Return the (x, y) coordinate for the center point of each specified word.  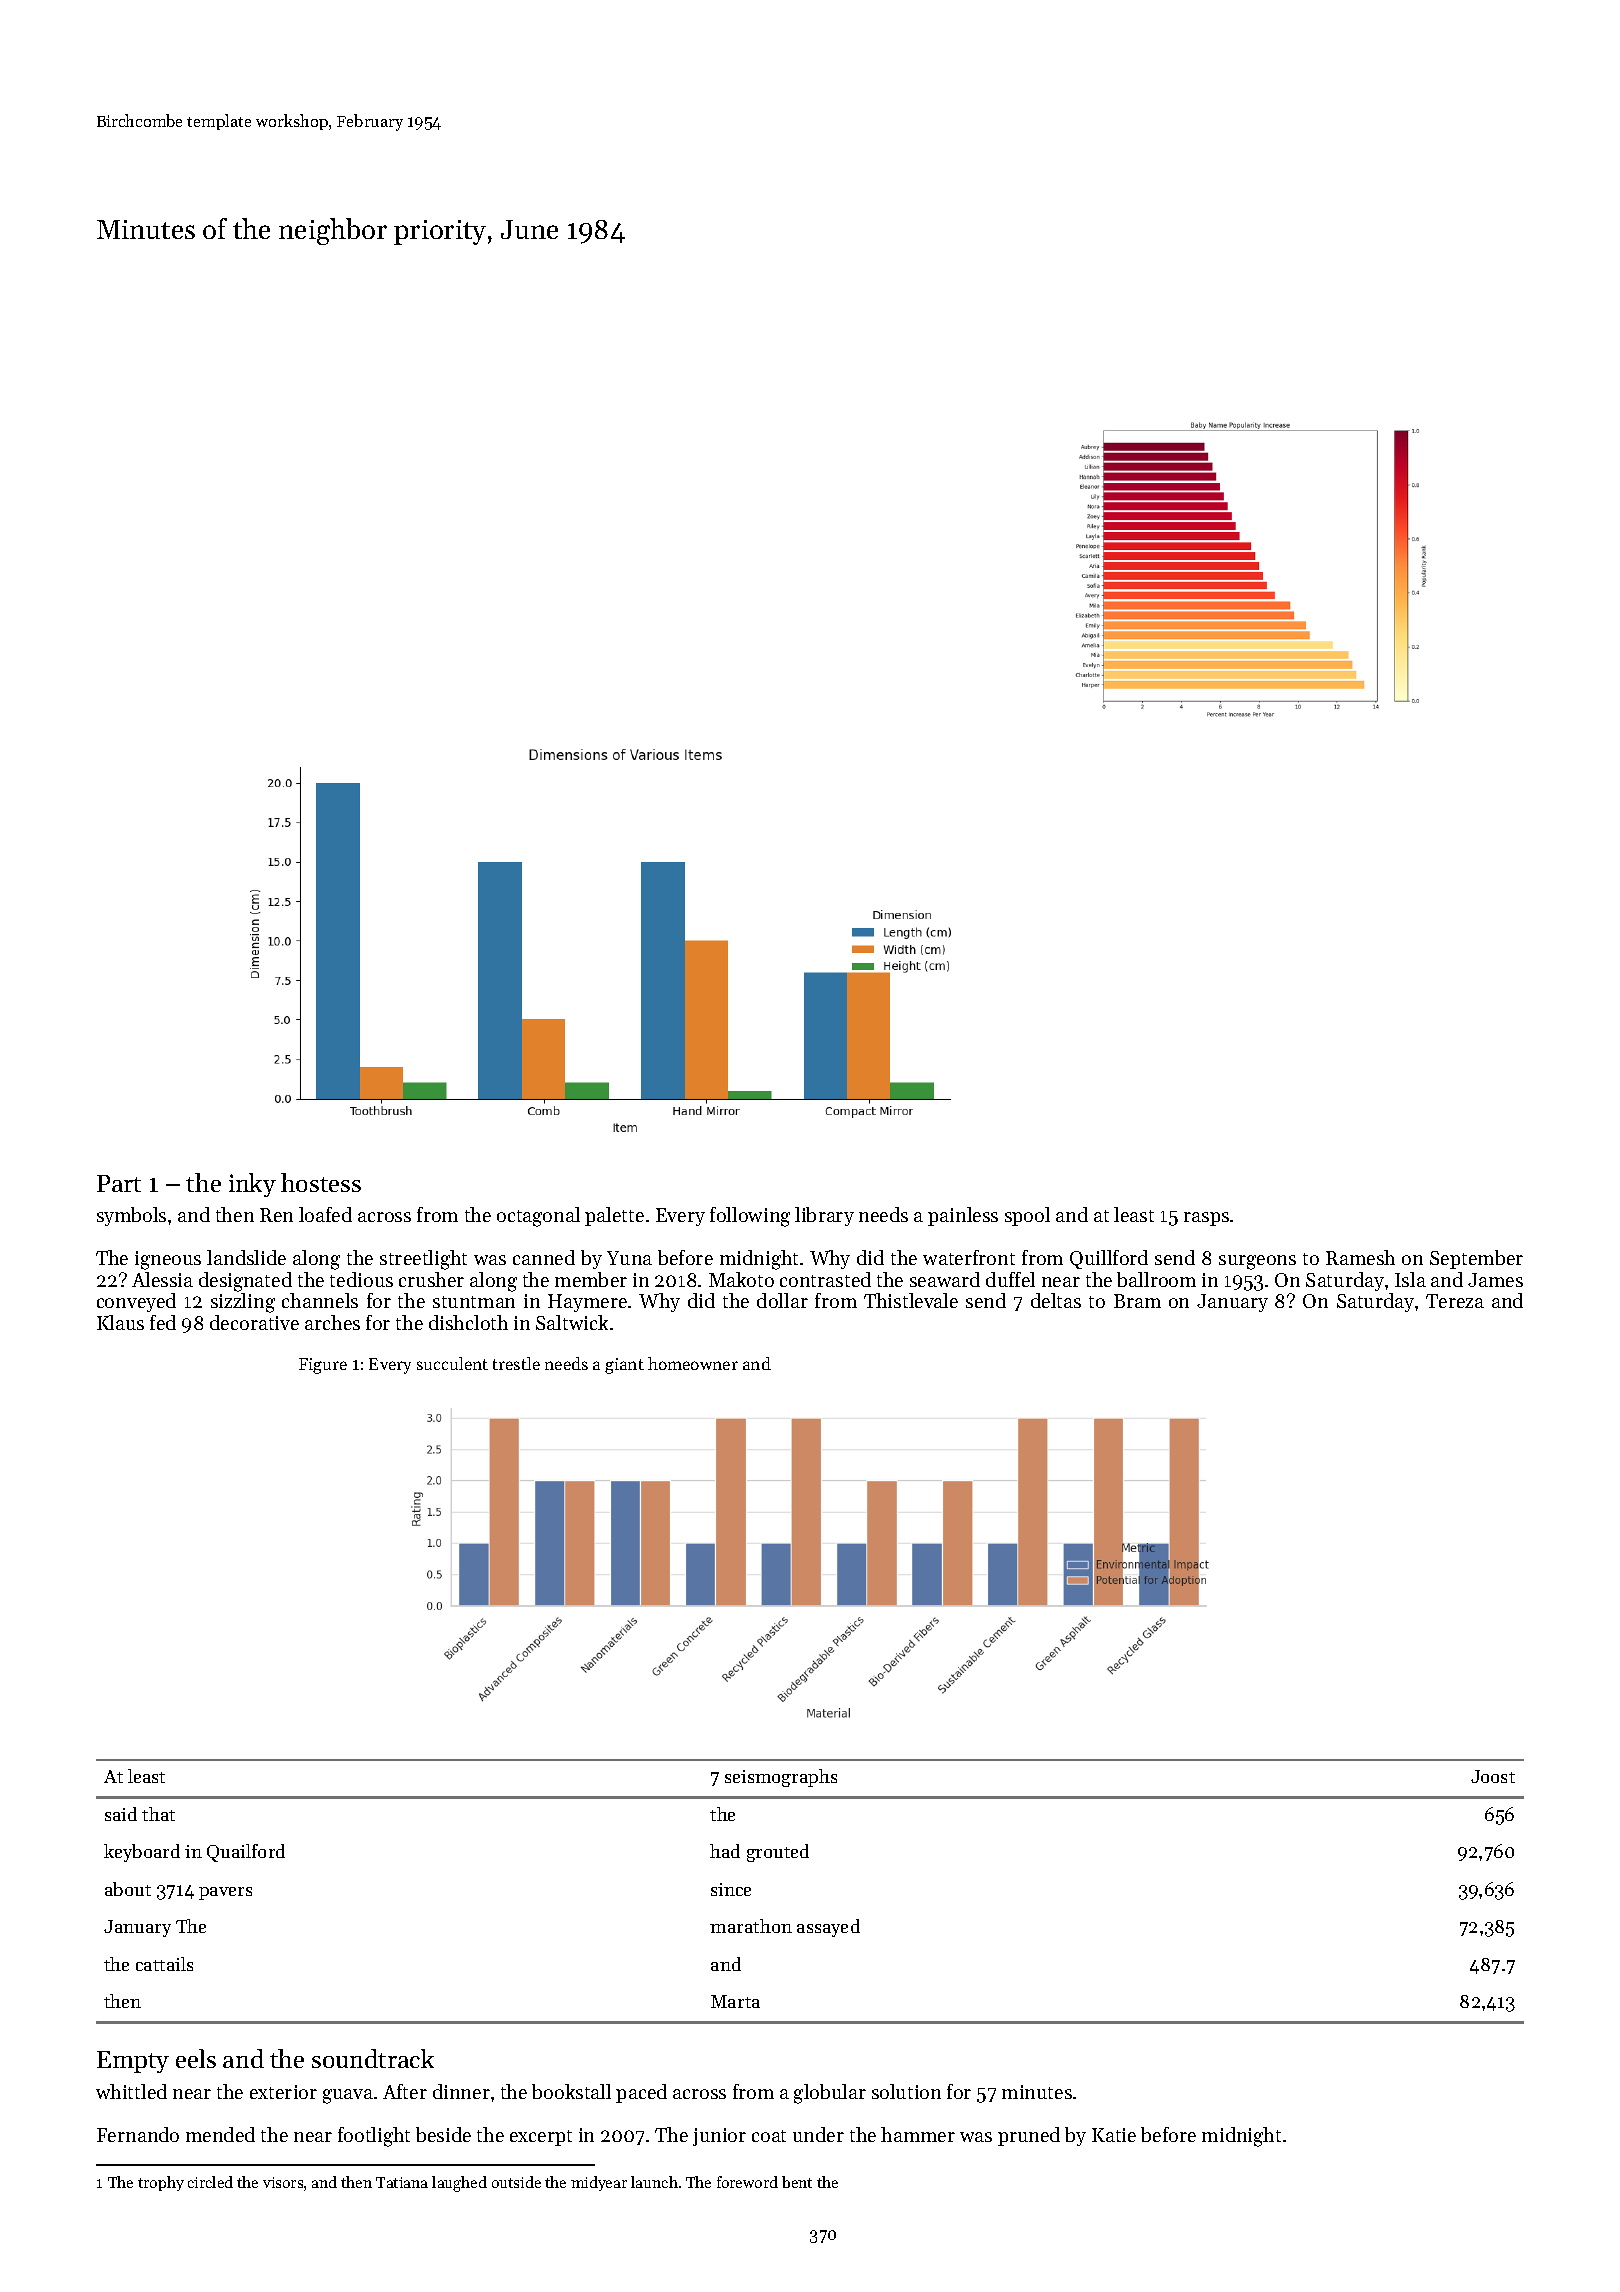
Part (119, 1183)
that (158, 1814)
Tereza (1455, 1301)
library (824, 1216)
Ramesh (1360, 1257)
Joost (1493, 1776)
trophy (161, 2183)
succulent (452, 1363)
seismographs (781, 1778)
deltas (1056, 1300)
